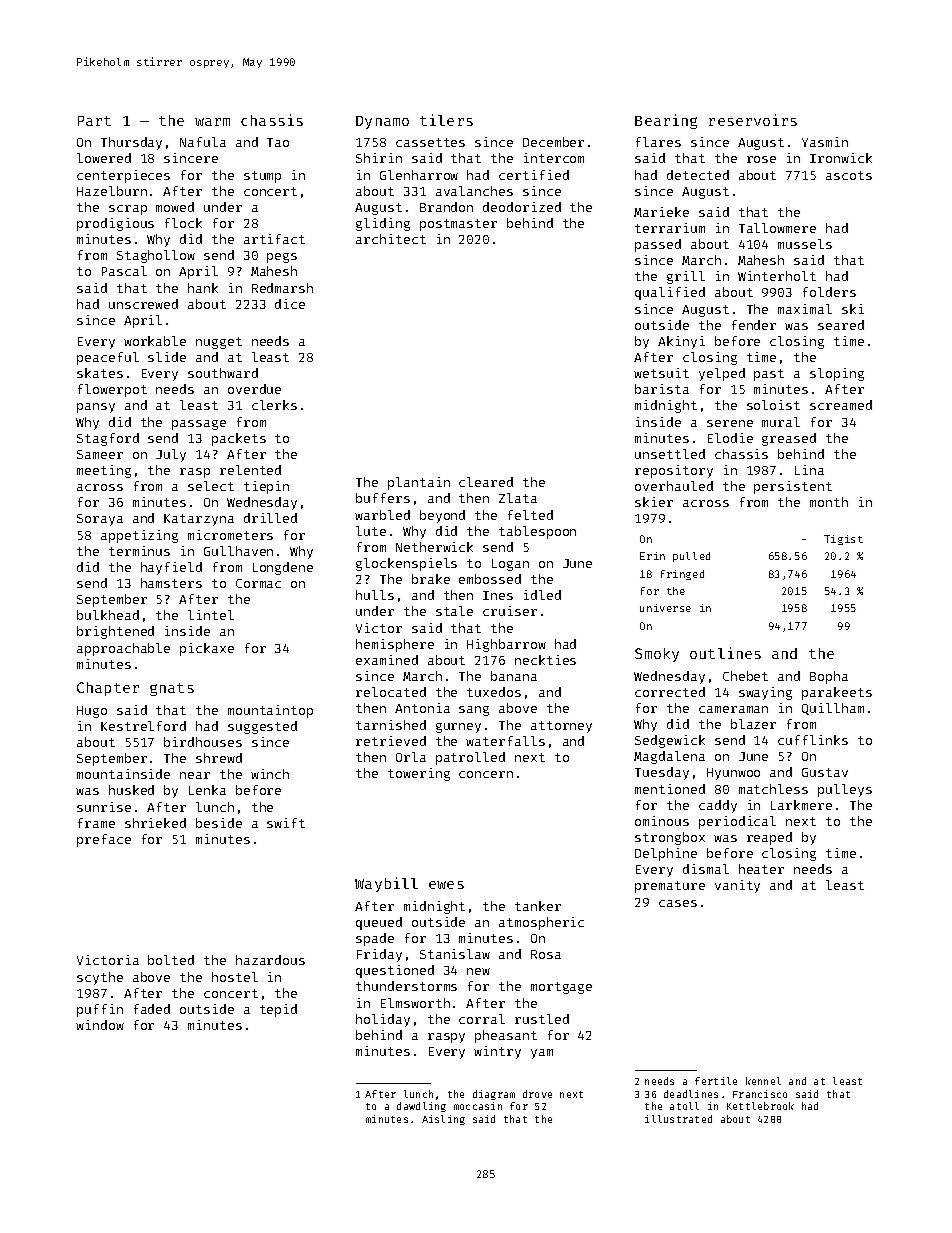 Image resolution: width=952 pixels, height=1233 pixels. What do you see at coordinates (666, 121) in the page?
I see `Bearing` at bounding box center [666, 121].
